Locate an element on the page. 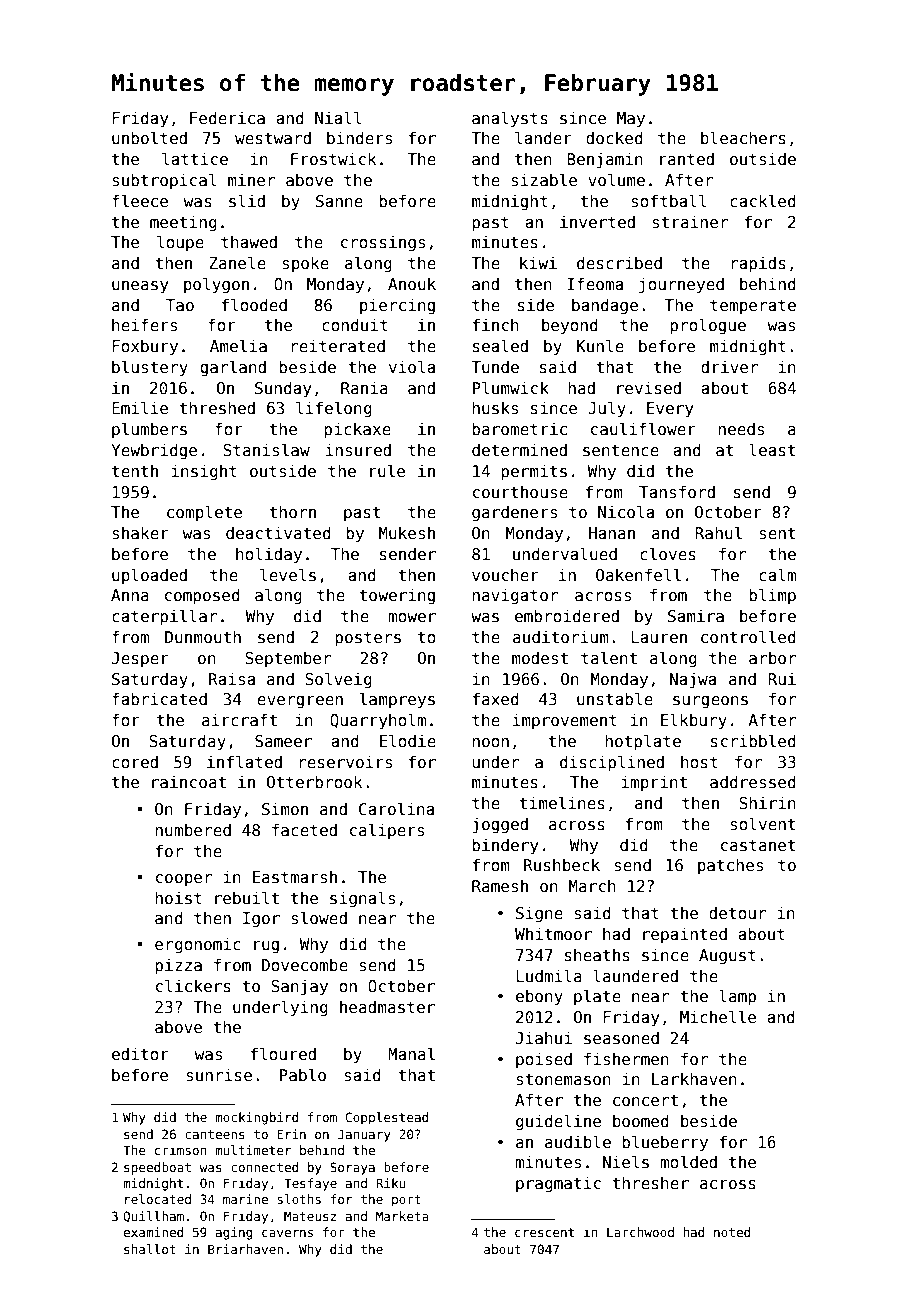 This image has height=1316, width=908. bleachers is located at coordinates (743, 137).
